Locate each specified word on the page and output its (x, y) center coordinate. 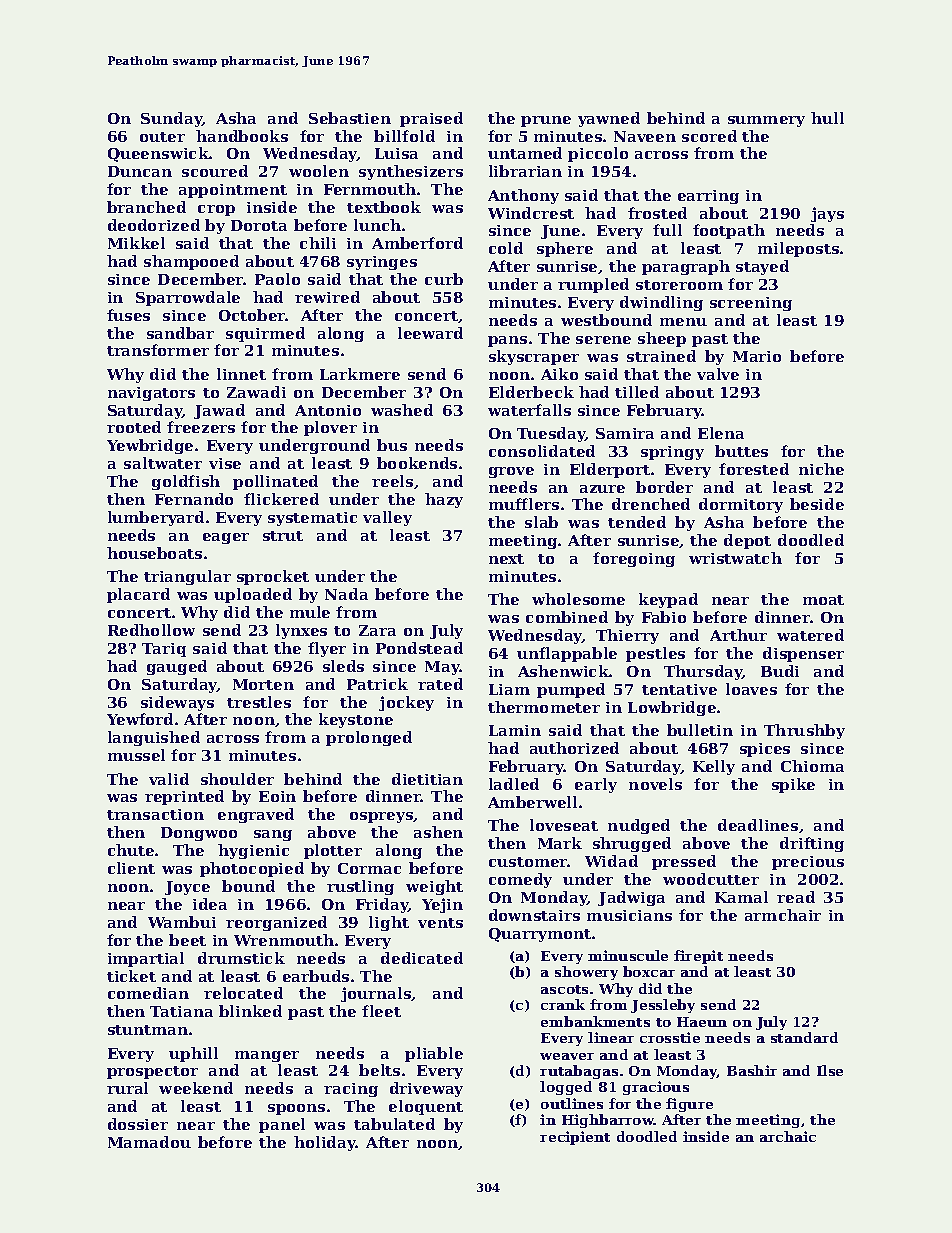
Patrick (377, 684)
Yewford (140, 719)
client (131, 868)
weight (434, 887)
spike (793, 785)
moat (823, 600)
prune (546, 121)
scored (709, 136)
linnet (241, 374)
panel (282, 1125)
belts (379, 1070)
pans (507, 341)
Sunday (172, 119)
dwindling (661, 303)
